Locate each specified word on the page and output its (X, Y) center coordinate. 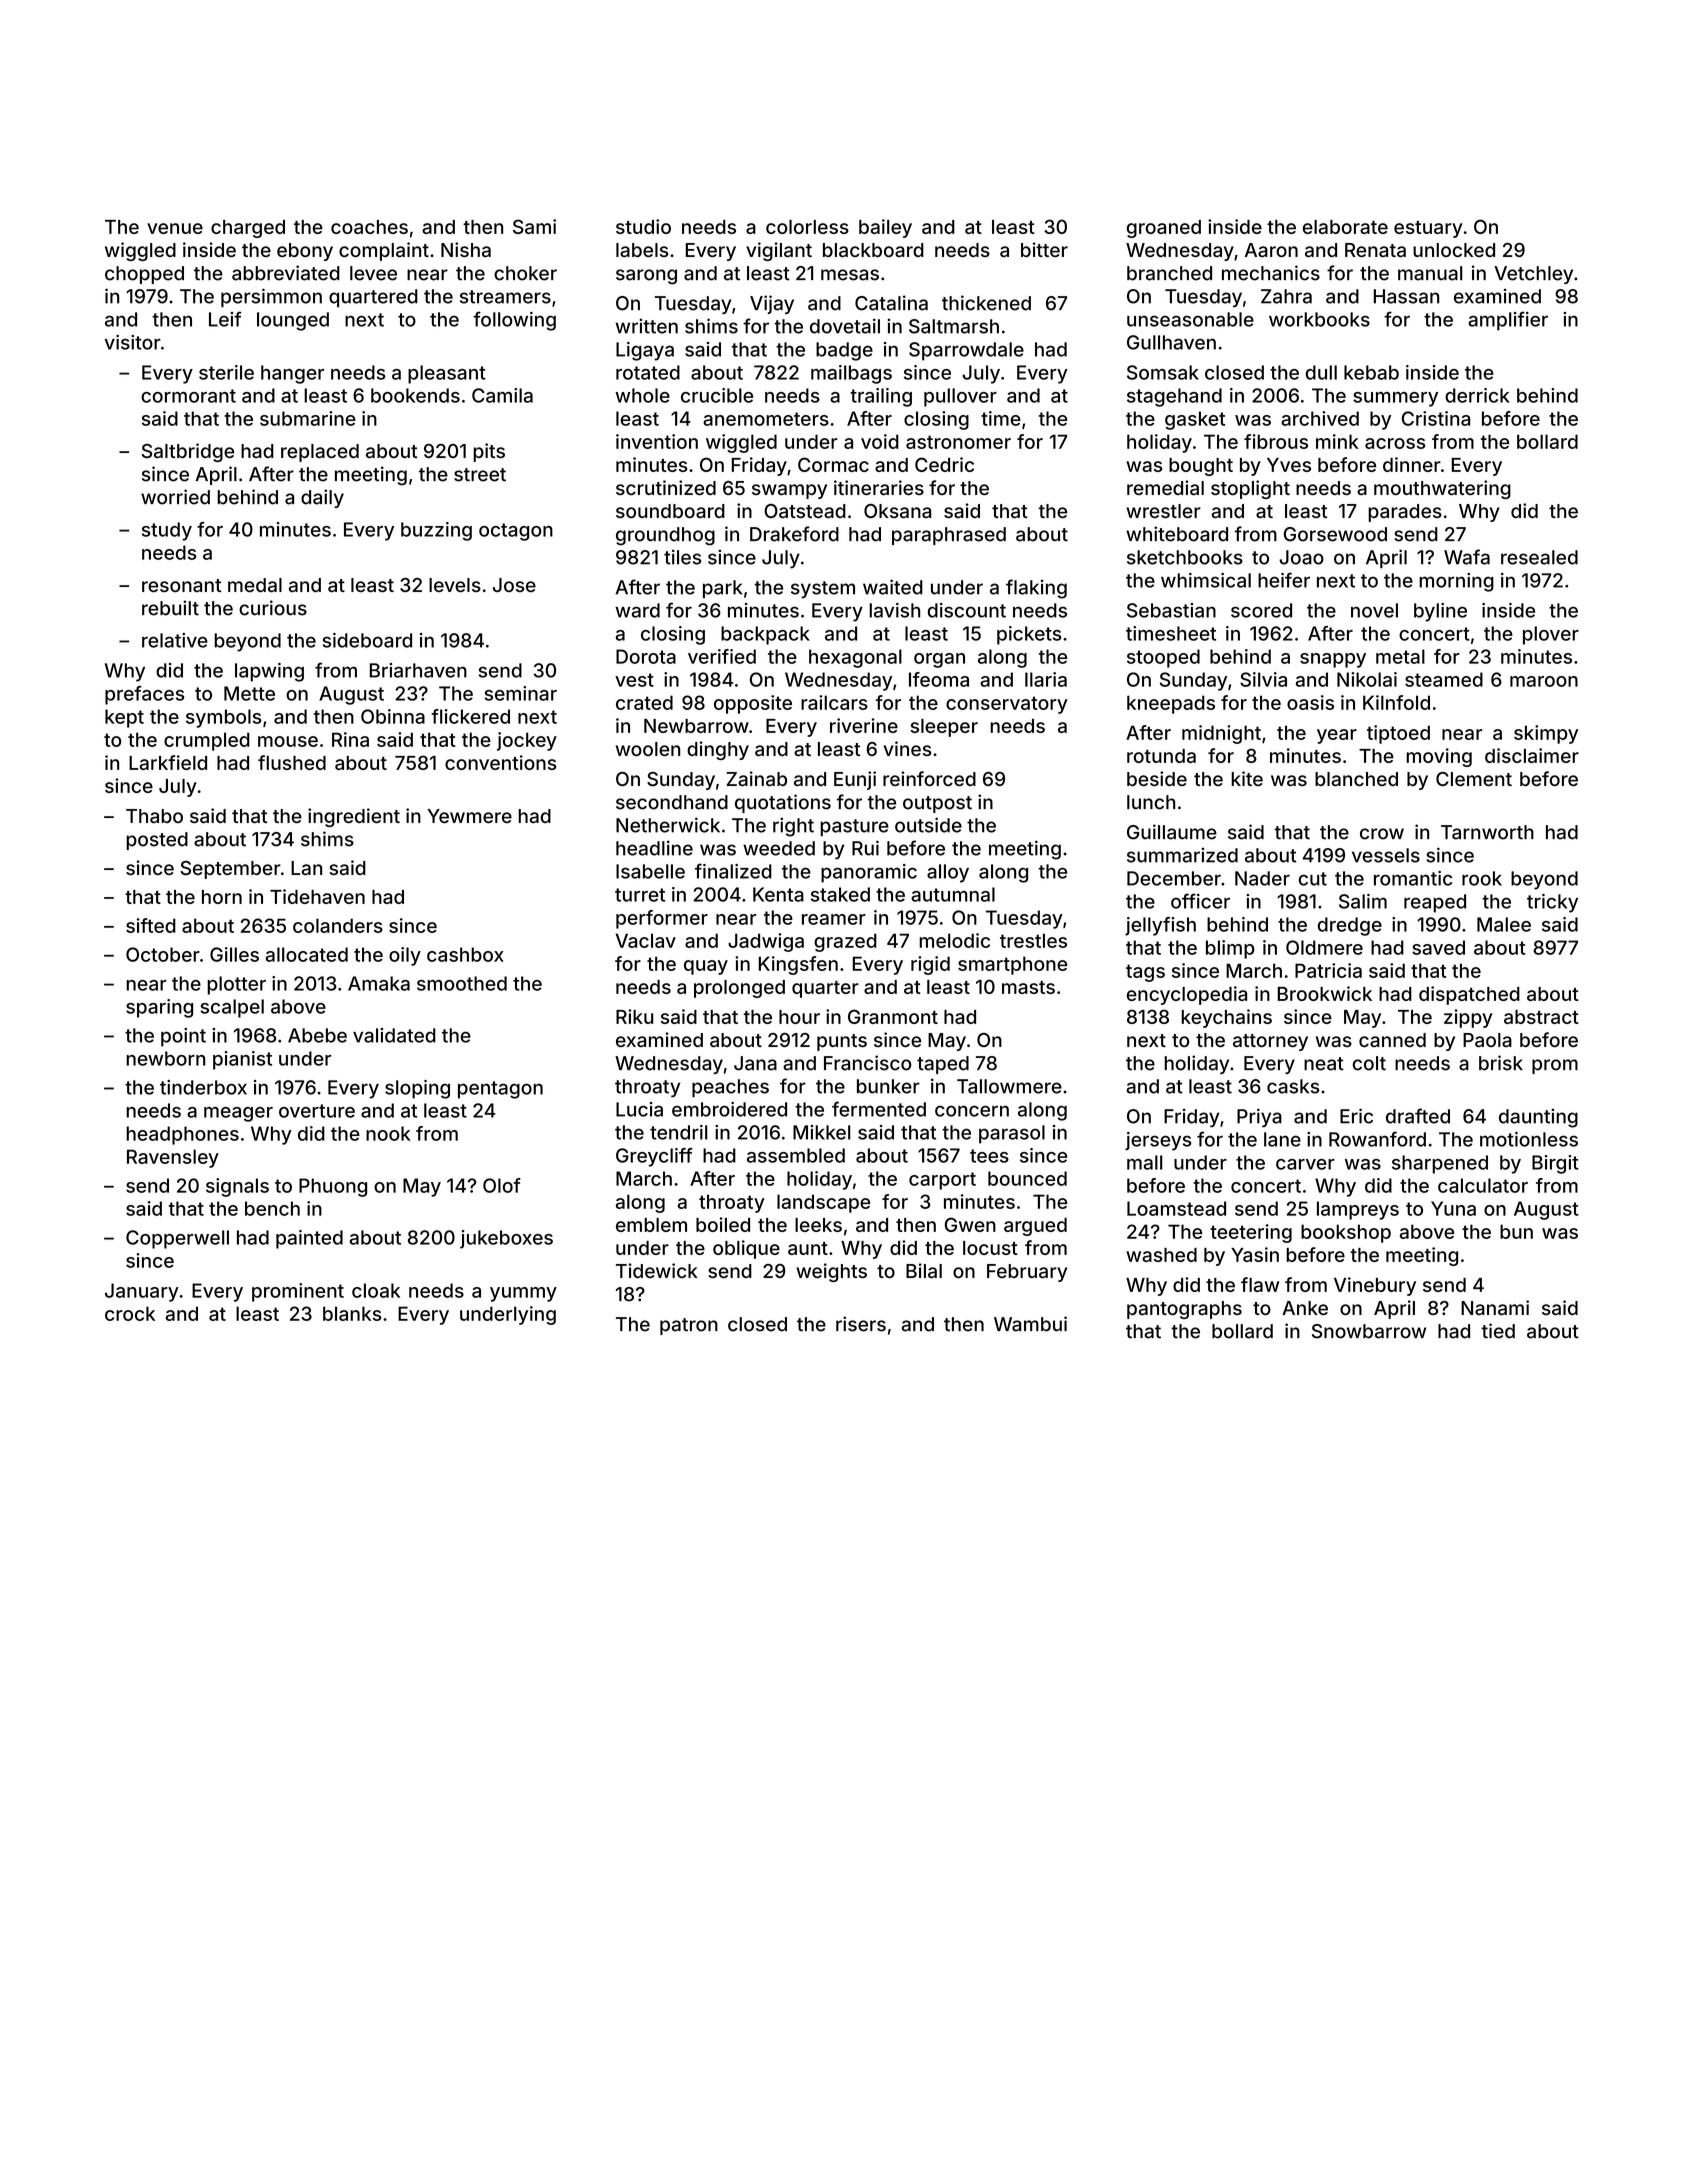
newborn (165, 1058)
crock (130, 1313)
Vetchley (1533, 275)
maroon (1544, 681)
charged (248, 229)
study (167, 531)
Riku (634, 1016)
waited (893, 587)
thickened (986, 303)
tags (1145, 973)
